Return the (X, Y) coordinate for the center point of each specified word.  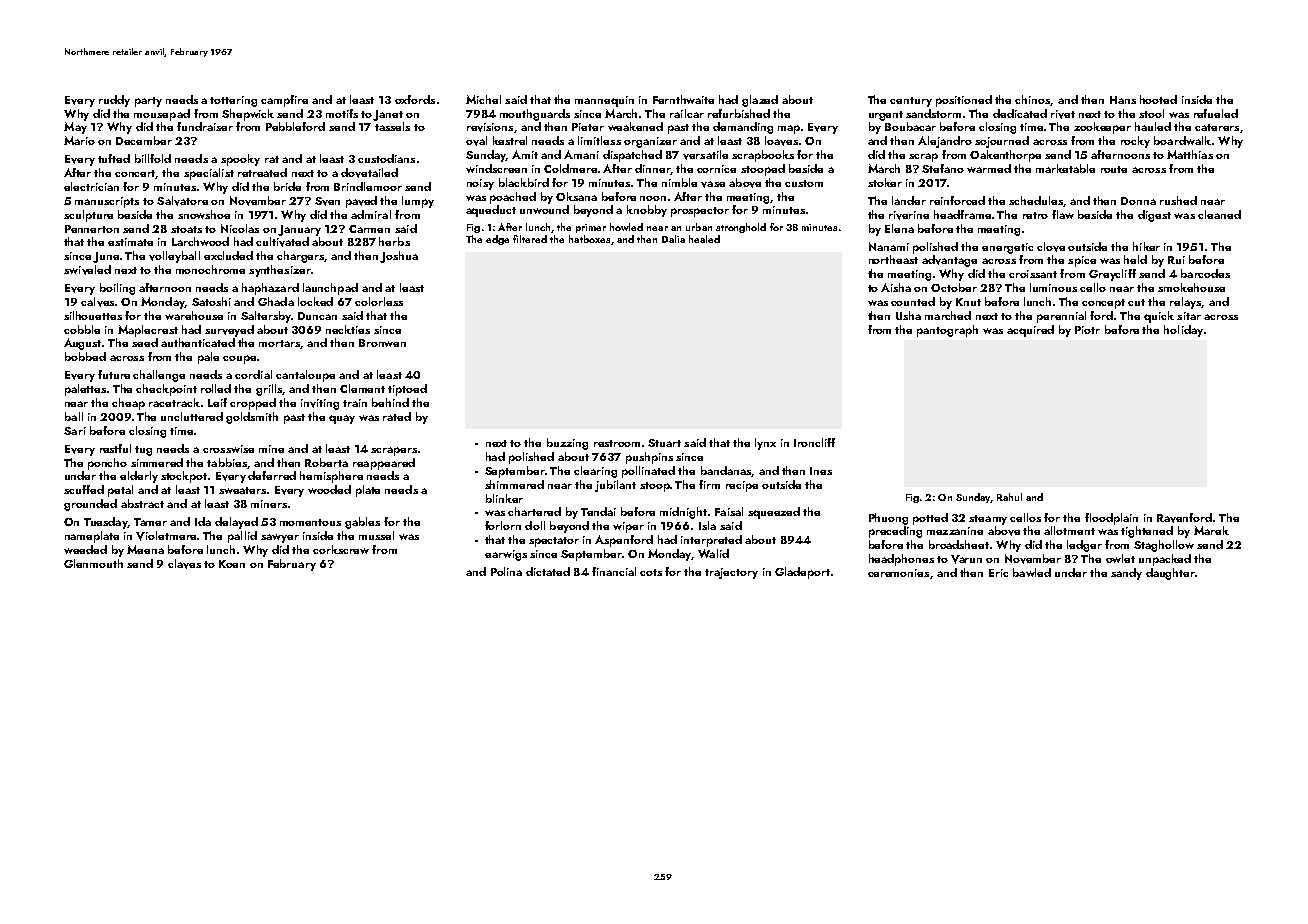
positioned (964, 101)
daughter (1170, 574)
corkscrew (341, 549)
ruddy (114, 101)
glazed (760, 101)
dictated (548, 571)
